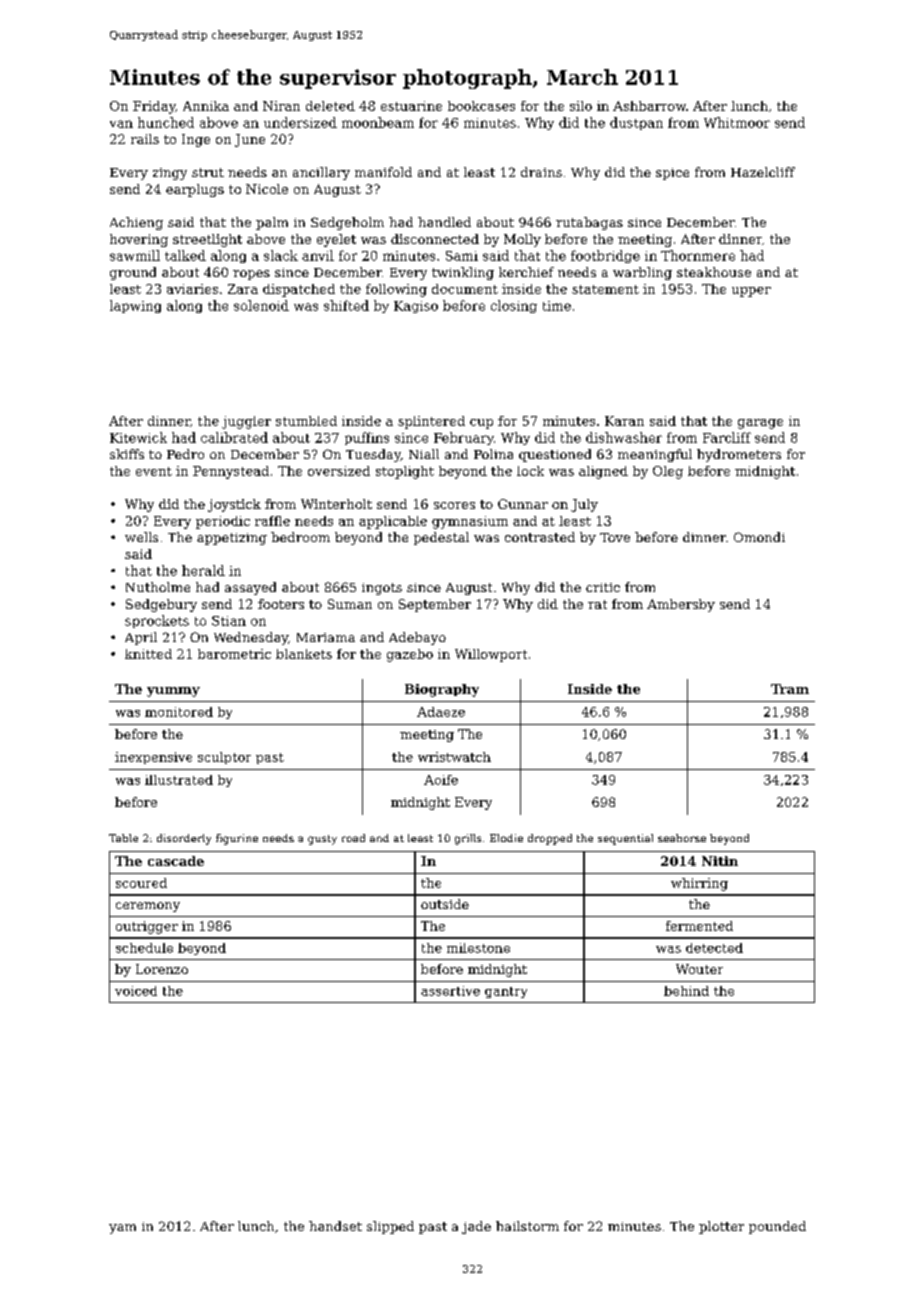 The width and height of the screenshot is (924, 1308). I want to click on handset, so click(335, 1226).
